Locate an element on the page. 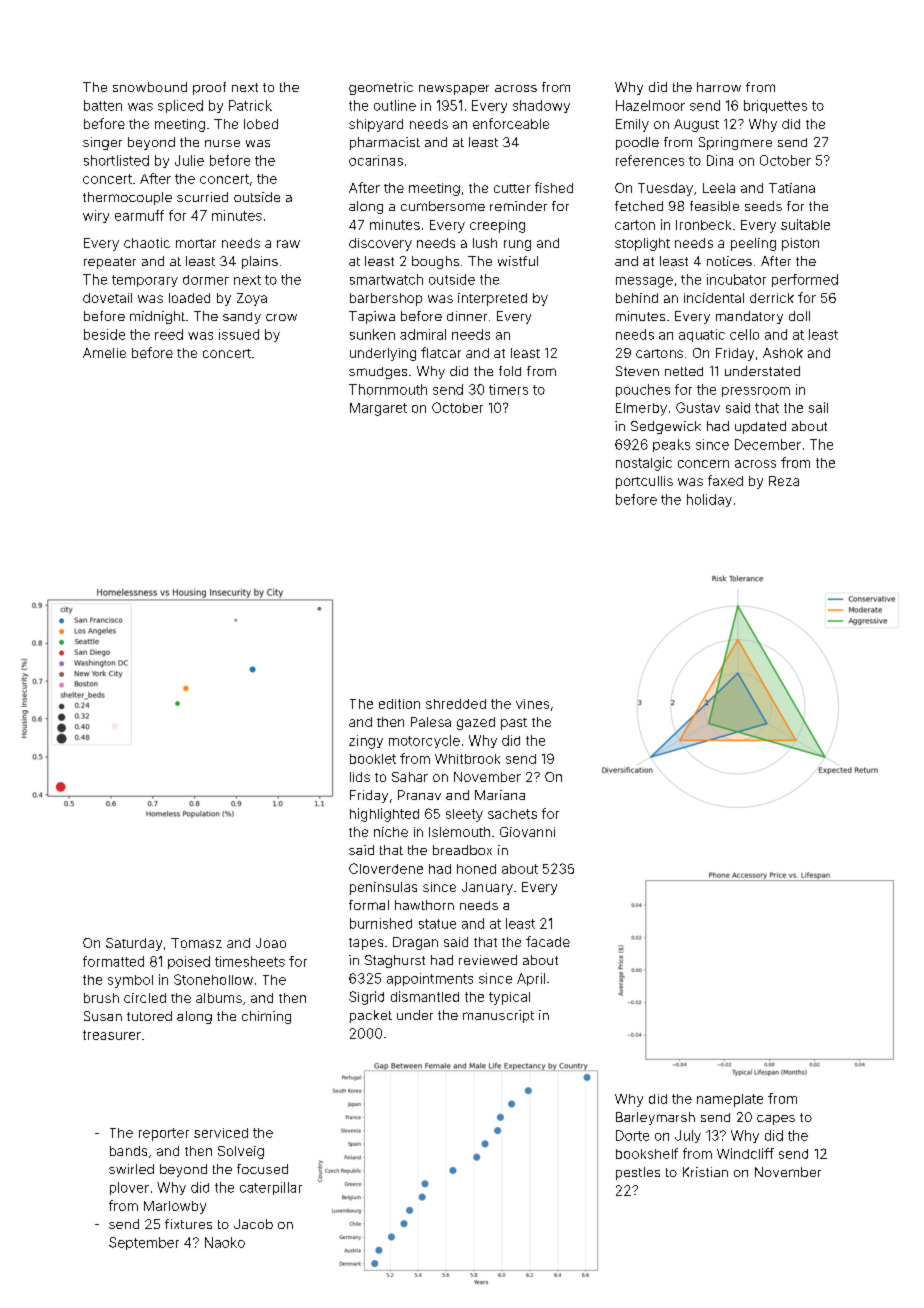 The image size is (924, 1308). formatted is located at coordinates (113, 961).
